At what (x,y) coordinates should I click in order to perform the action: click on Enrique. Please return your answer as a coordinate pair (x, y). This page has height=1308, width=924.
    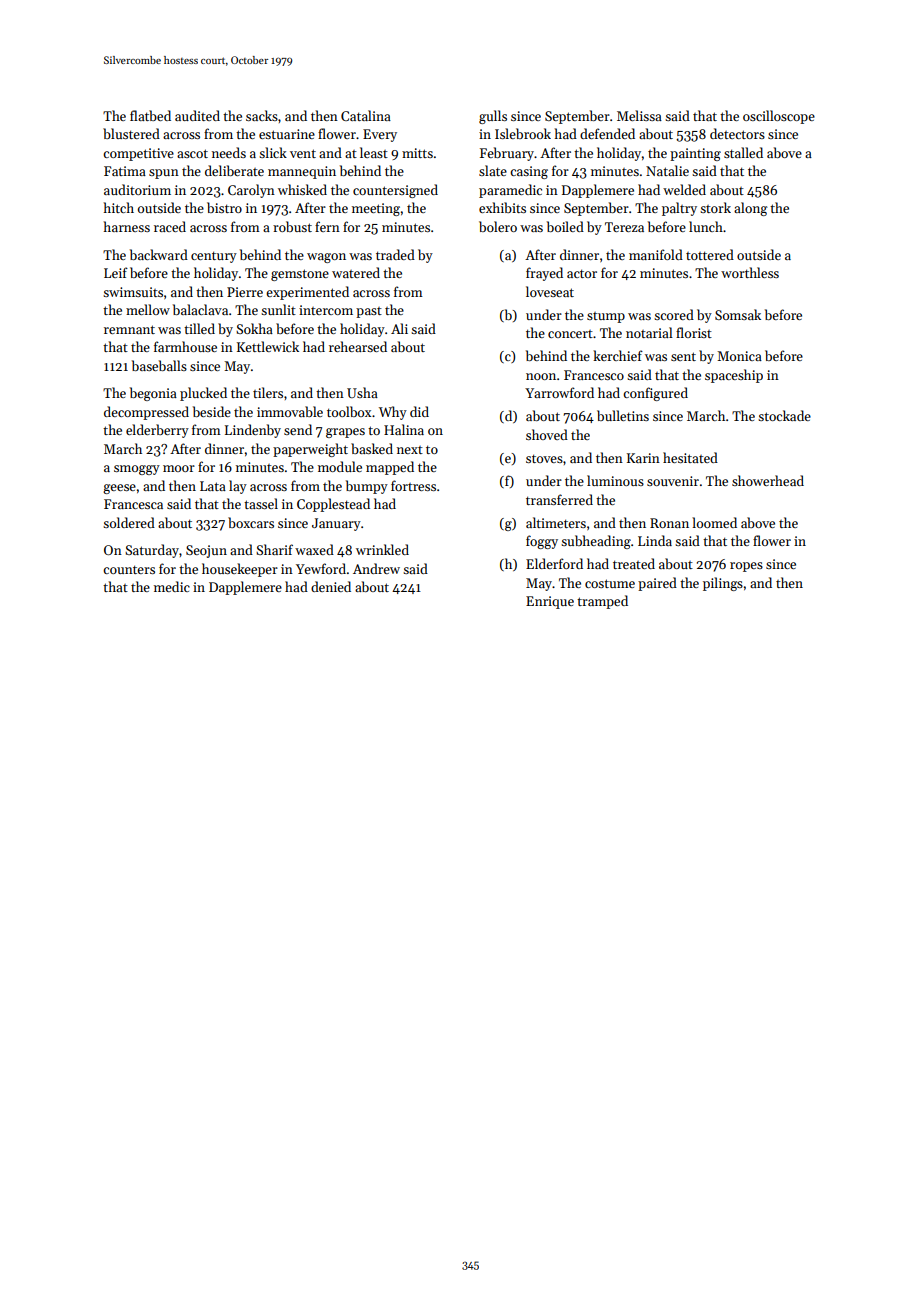
    Looking at the image, I should click on (550, 602).
